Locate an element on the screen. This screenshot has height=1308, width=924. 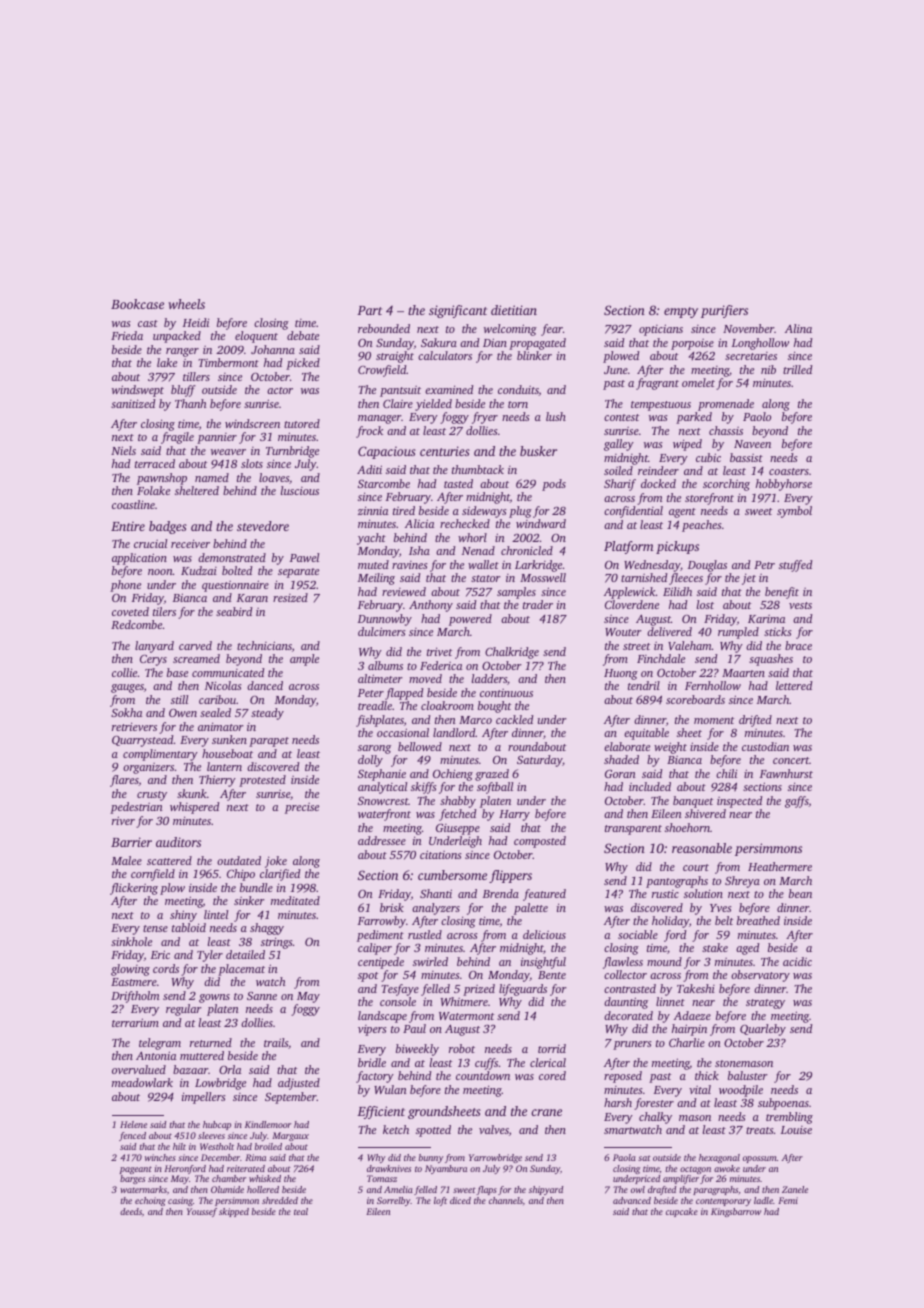
Dunnowby is located at coordinates (385, 620).
